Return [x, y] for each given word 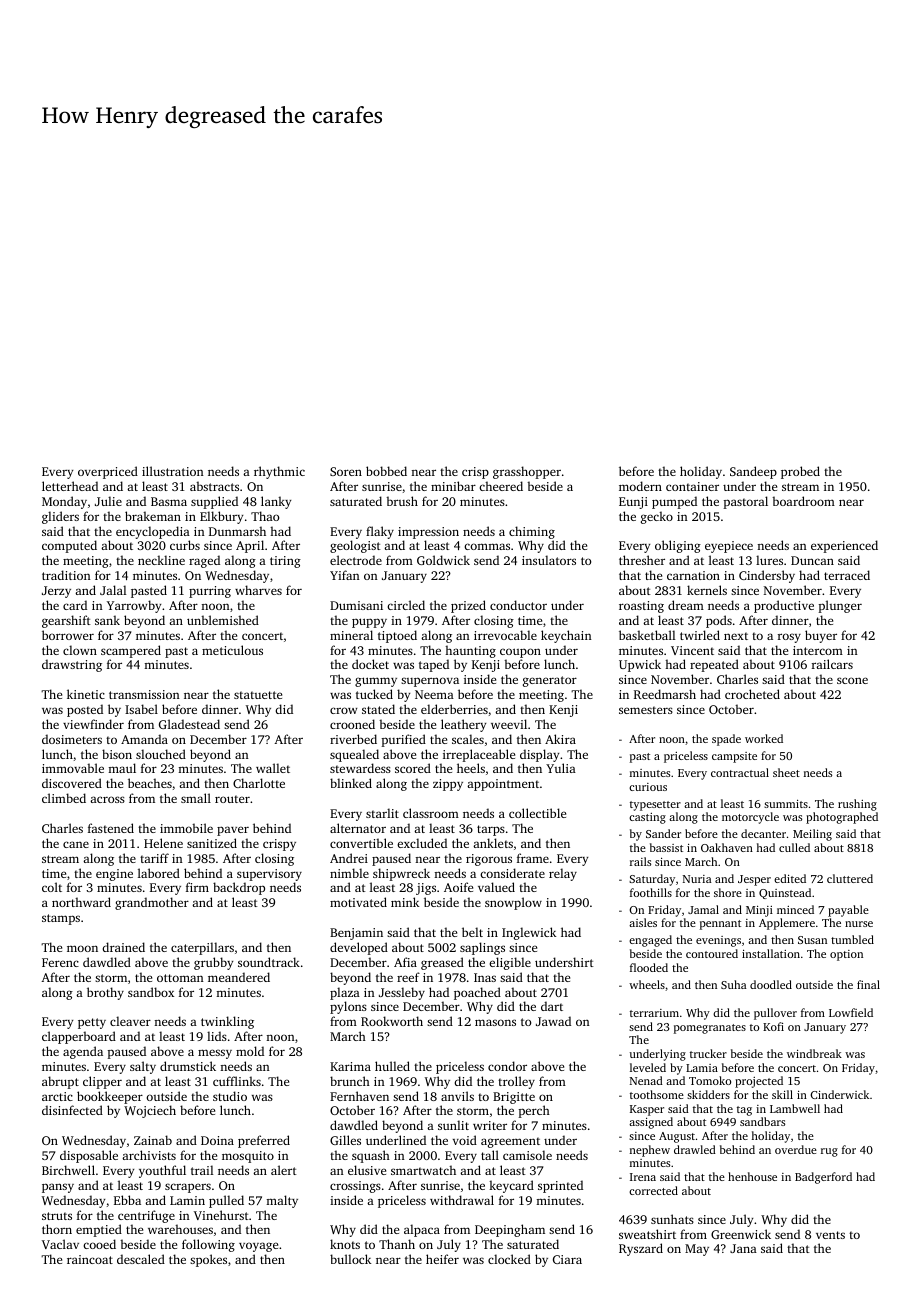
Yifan [345, 575]
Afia [405, 962]
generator [550, 681]
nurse [859, 924]
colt [52, 887]
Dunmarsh [237, 531]
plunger [840, 606]
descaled [141, 1259]
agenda [83, 1052]
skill [782, 1094]
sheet [786, 772]
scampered [131, 651]
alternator [358, 828]
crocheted [752, 694]
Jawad [553, 1021]
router [232, 799]
